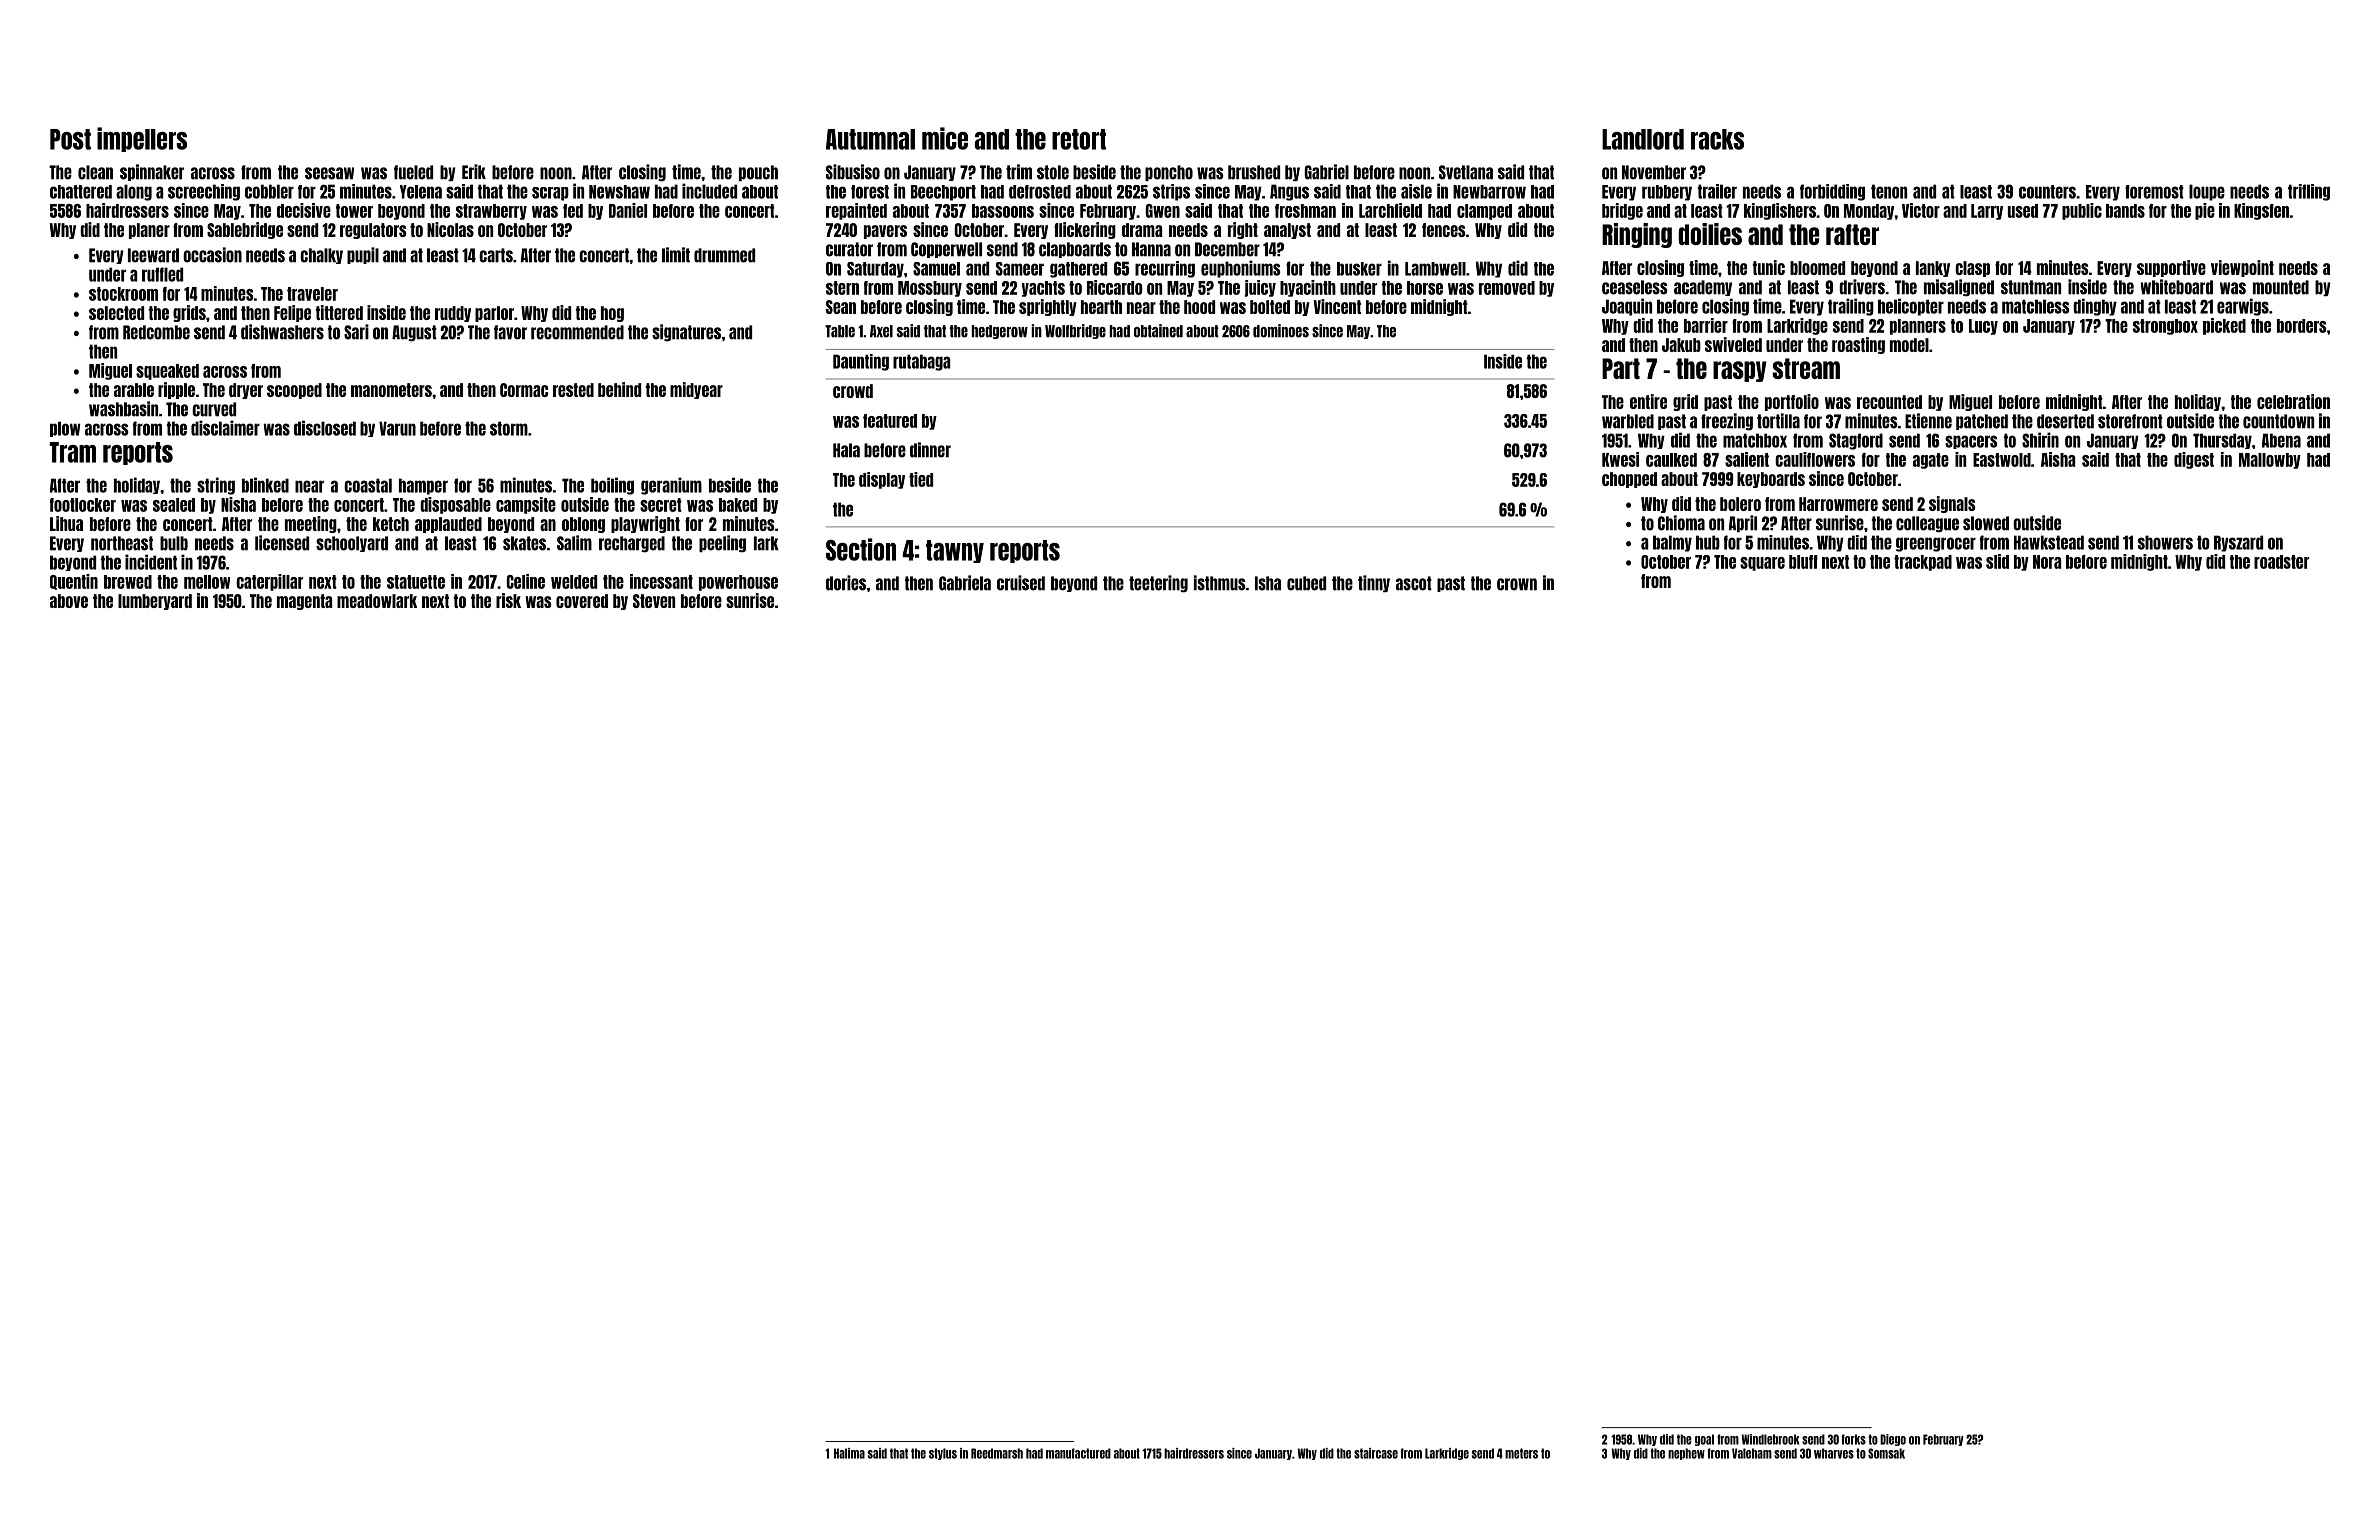 Image resolution: width=2380 pixels, height=1540 pixels. What do you see at coordinates (491, 212) in the screenshot?
I see `strawberry` at bounding box center [491, 212].
